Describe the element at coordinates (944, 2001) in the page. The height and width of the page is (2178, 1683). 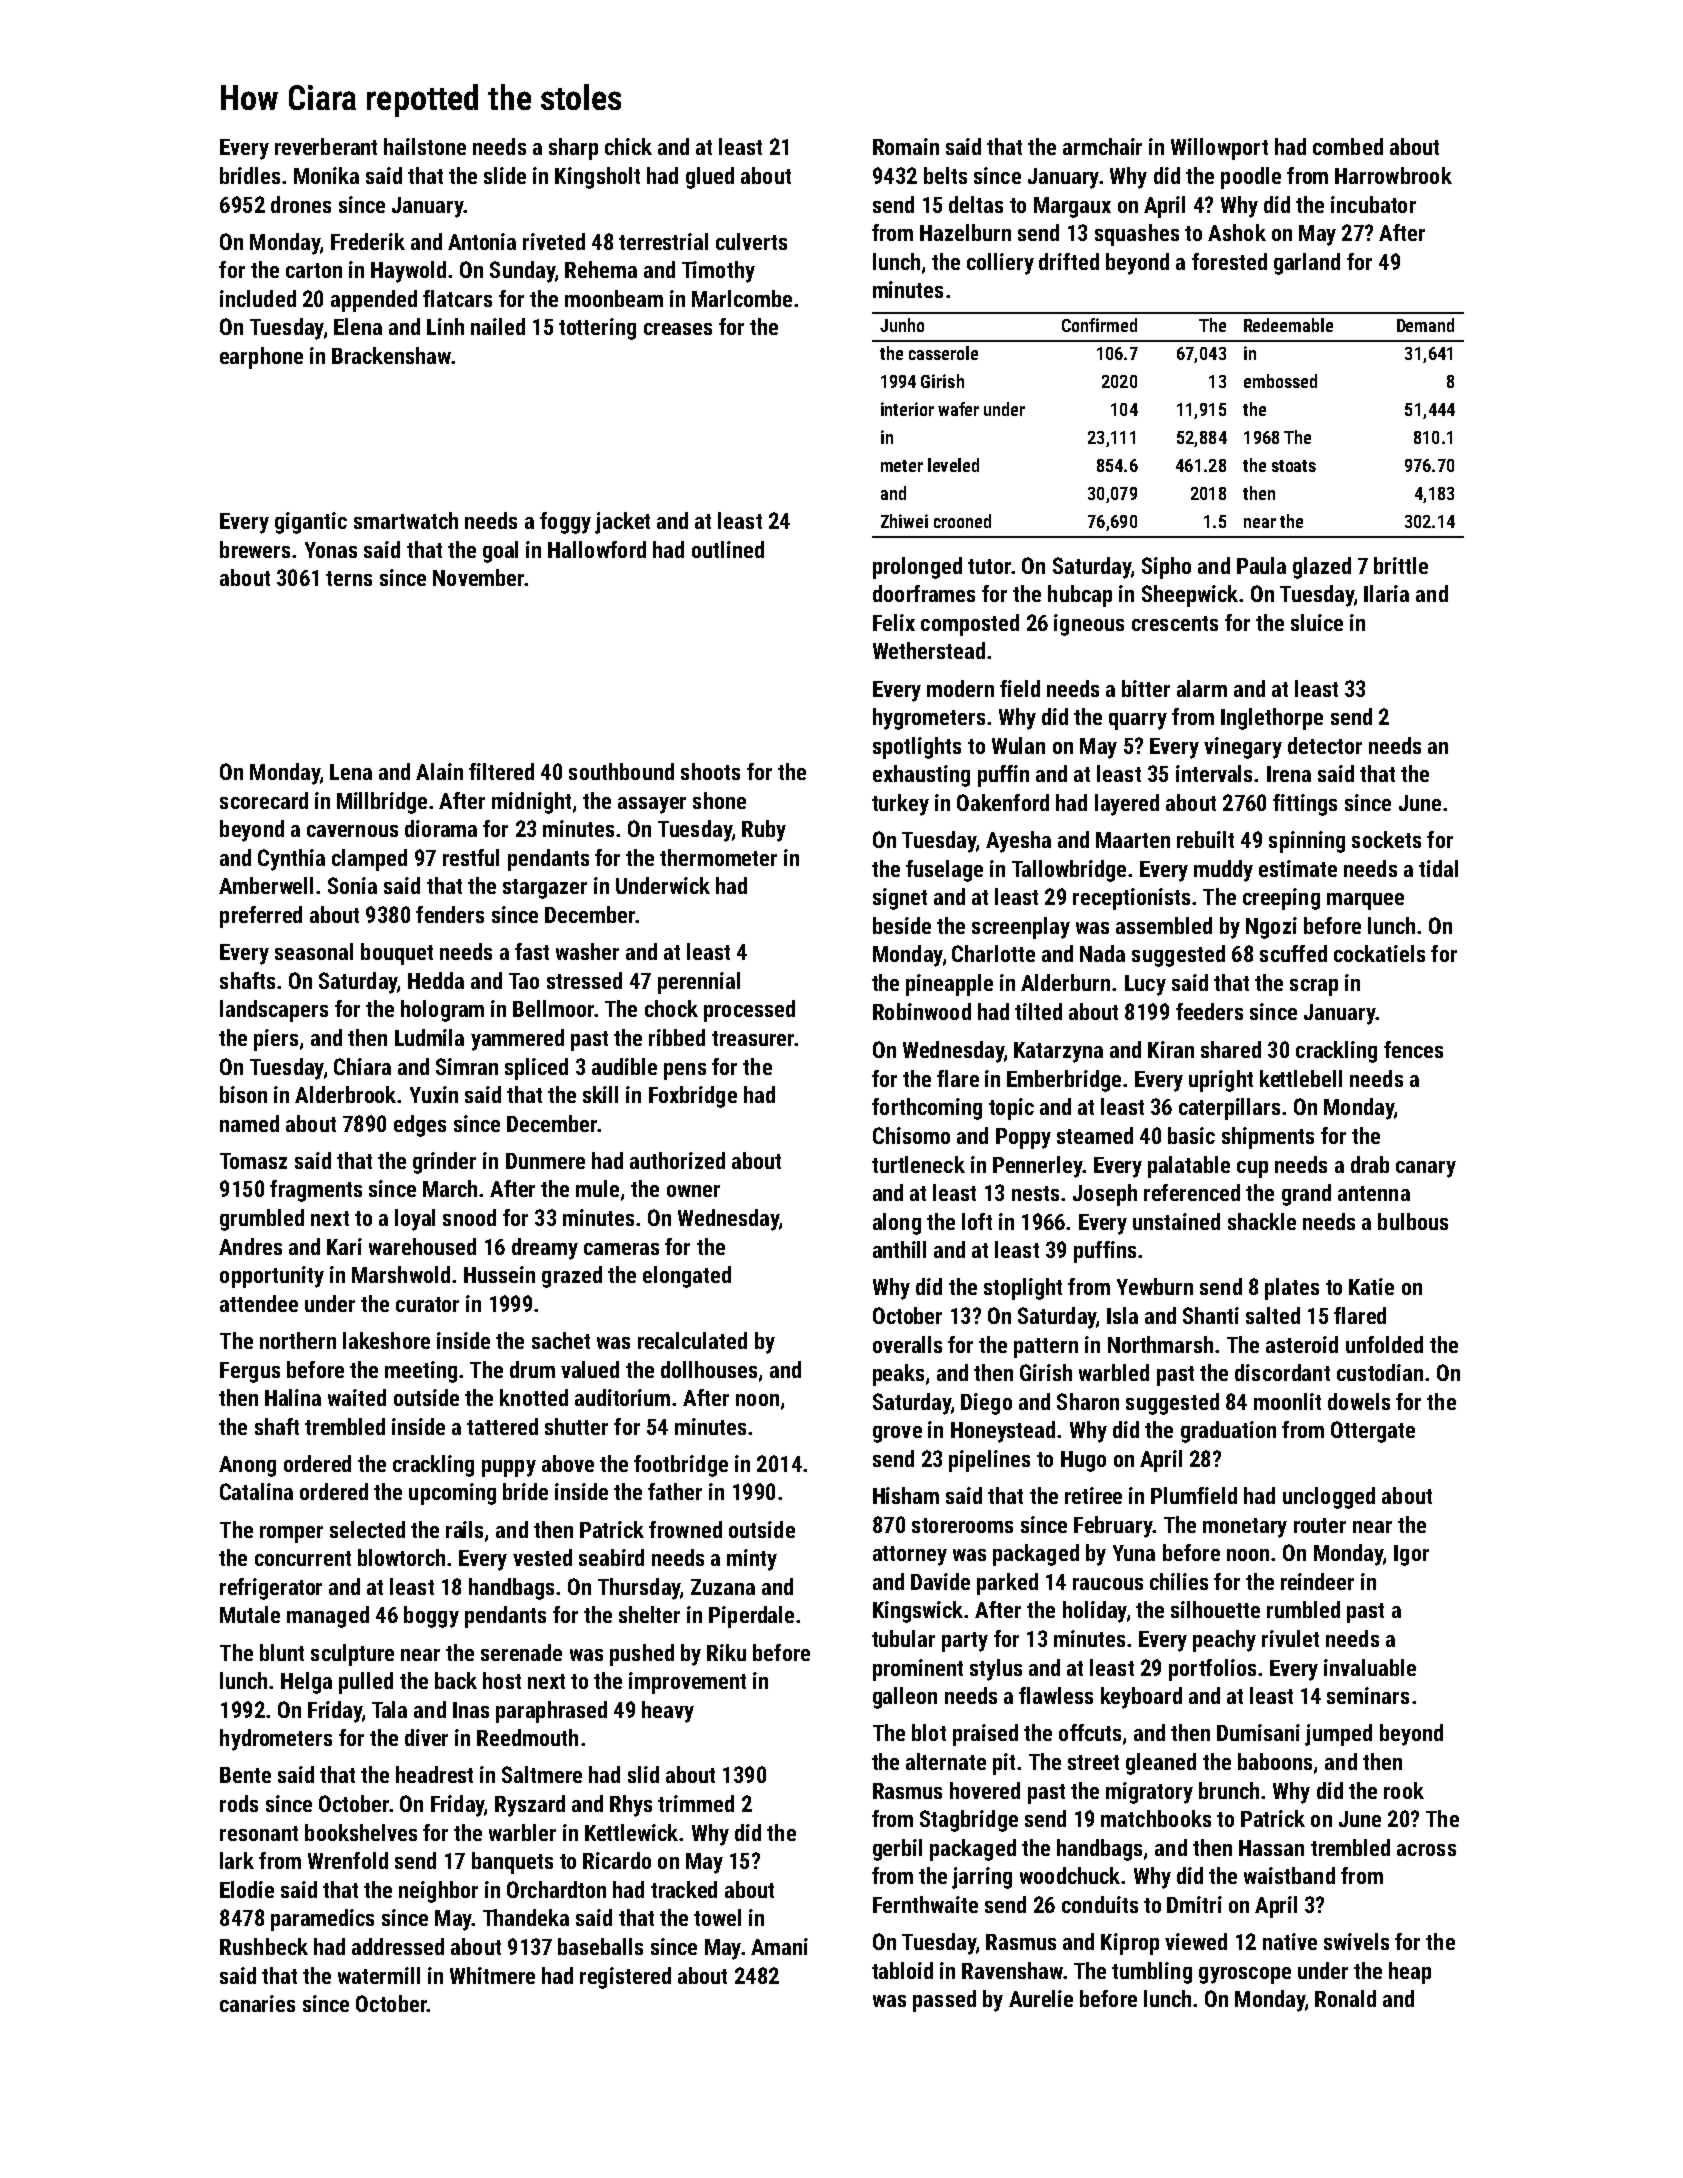
I see `passed` at that location.
